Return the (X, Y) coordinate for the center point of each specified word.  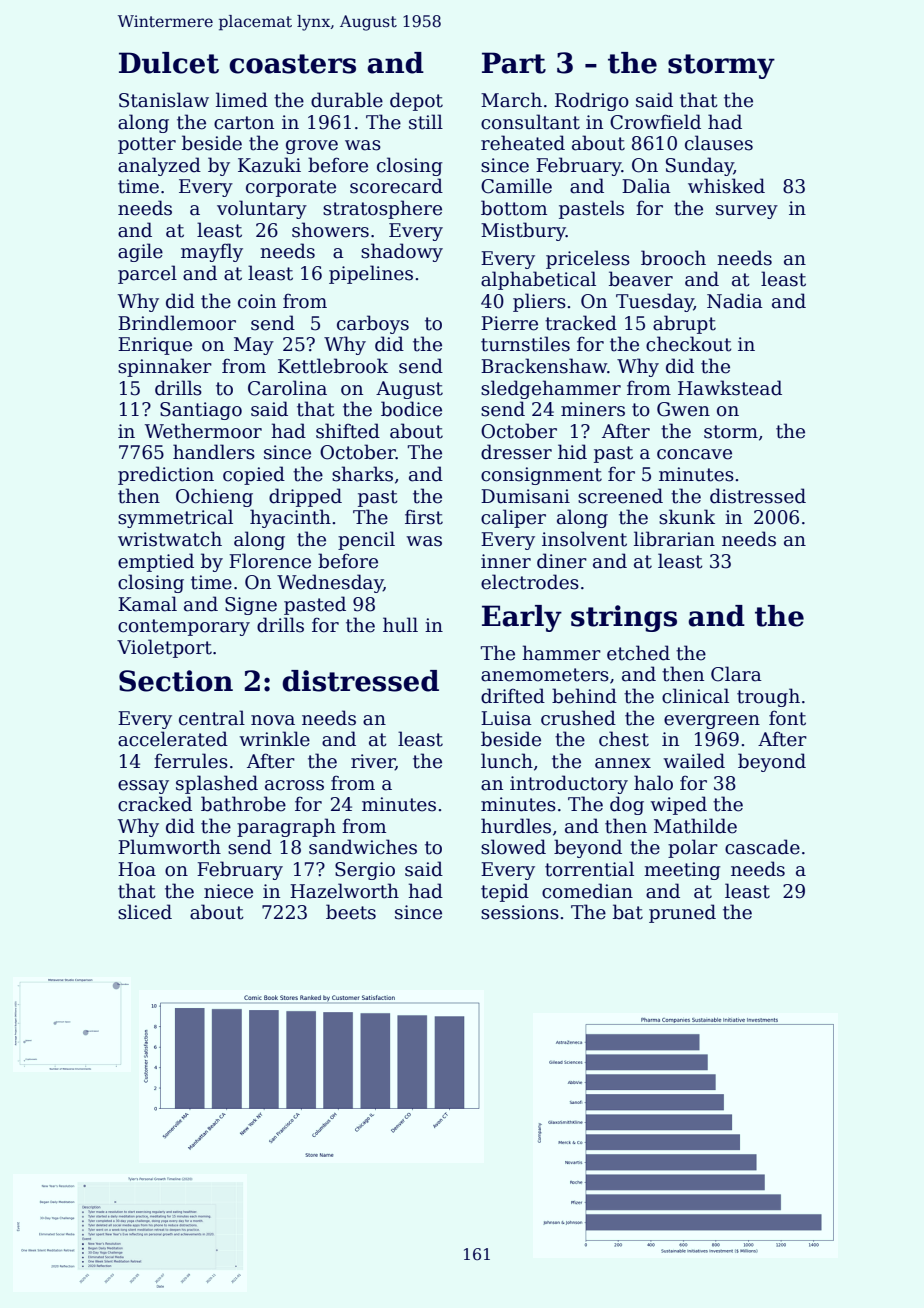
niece (228, 891)
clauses (719, 143)
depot (416, 101)
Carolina (287, 388)
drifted (513, 696)
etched (638, 653)
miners (593, 409)
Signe (251, 606)
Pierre (509, 323)
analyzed (159, 166)
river (373, 762)
